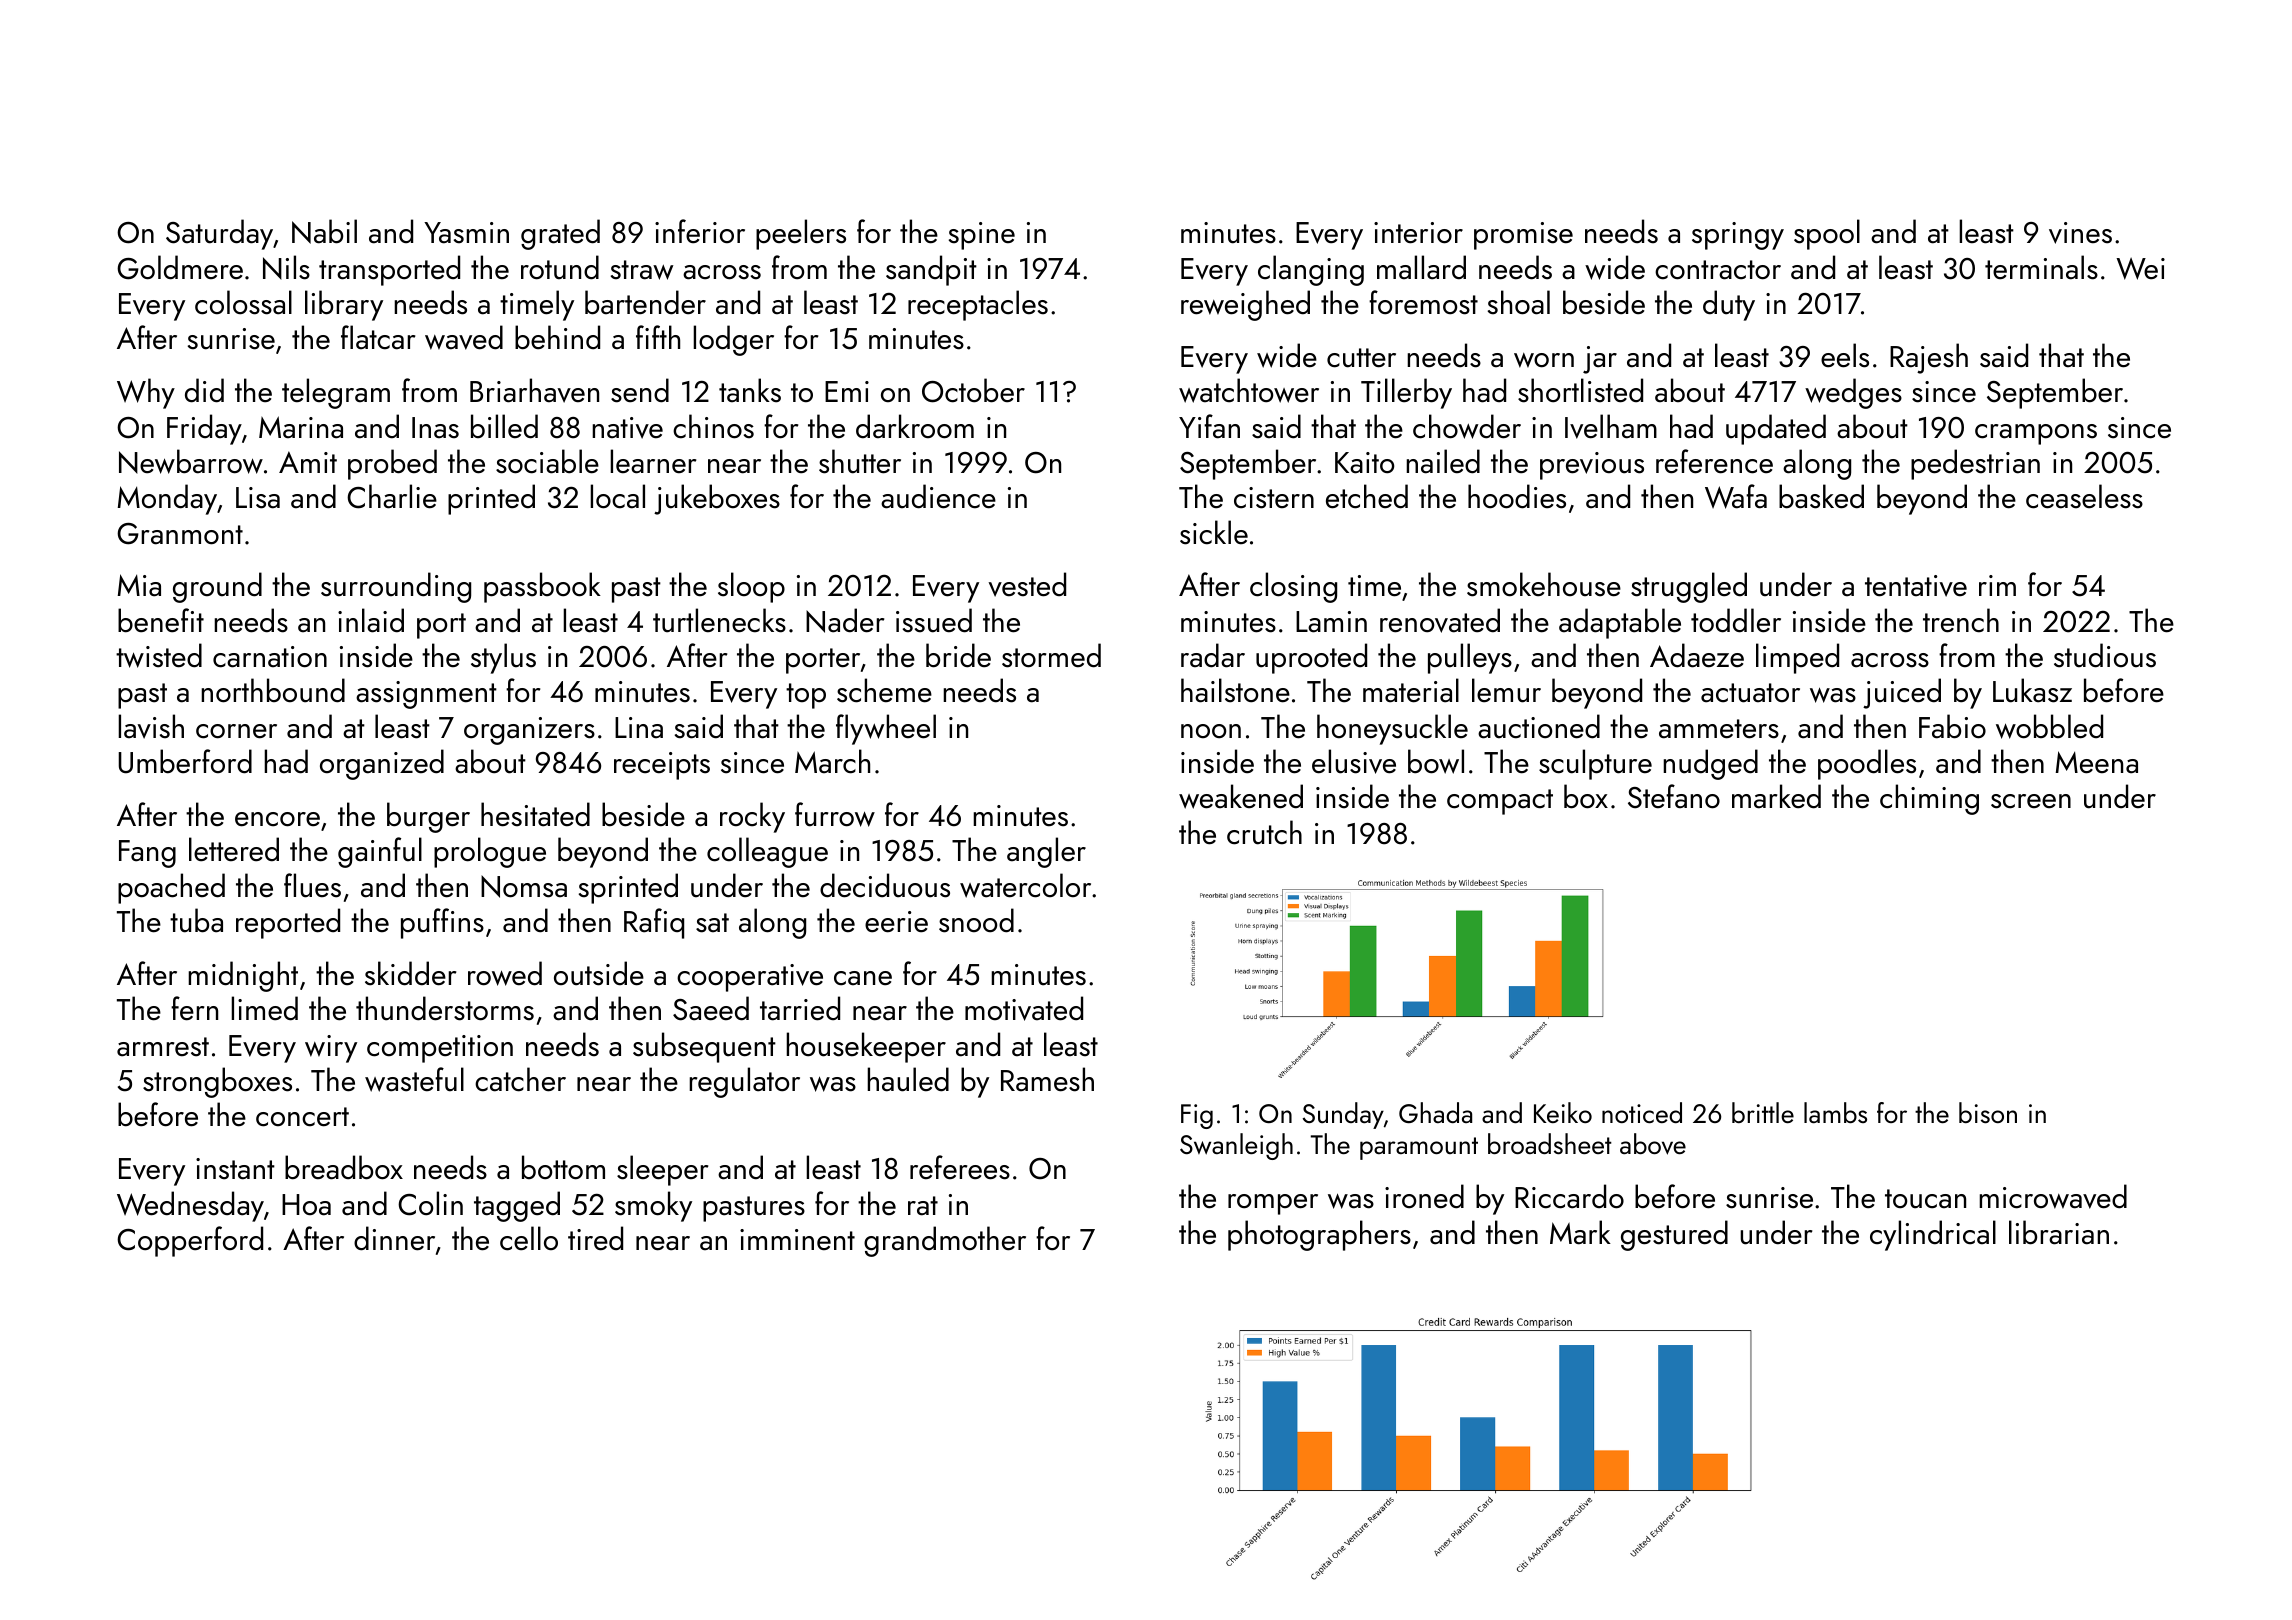 The image size is (2292, 1620). I want to click on Copperford, so click(190, 1241).
